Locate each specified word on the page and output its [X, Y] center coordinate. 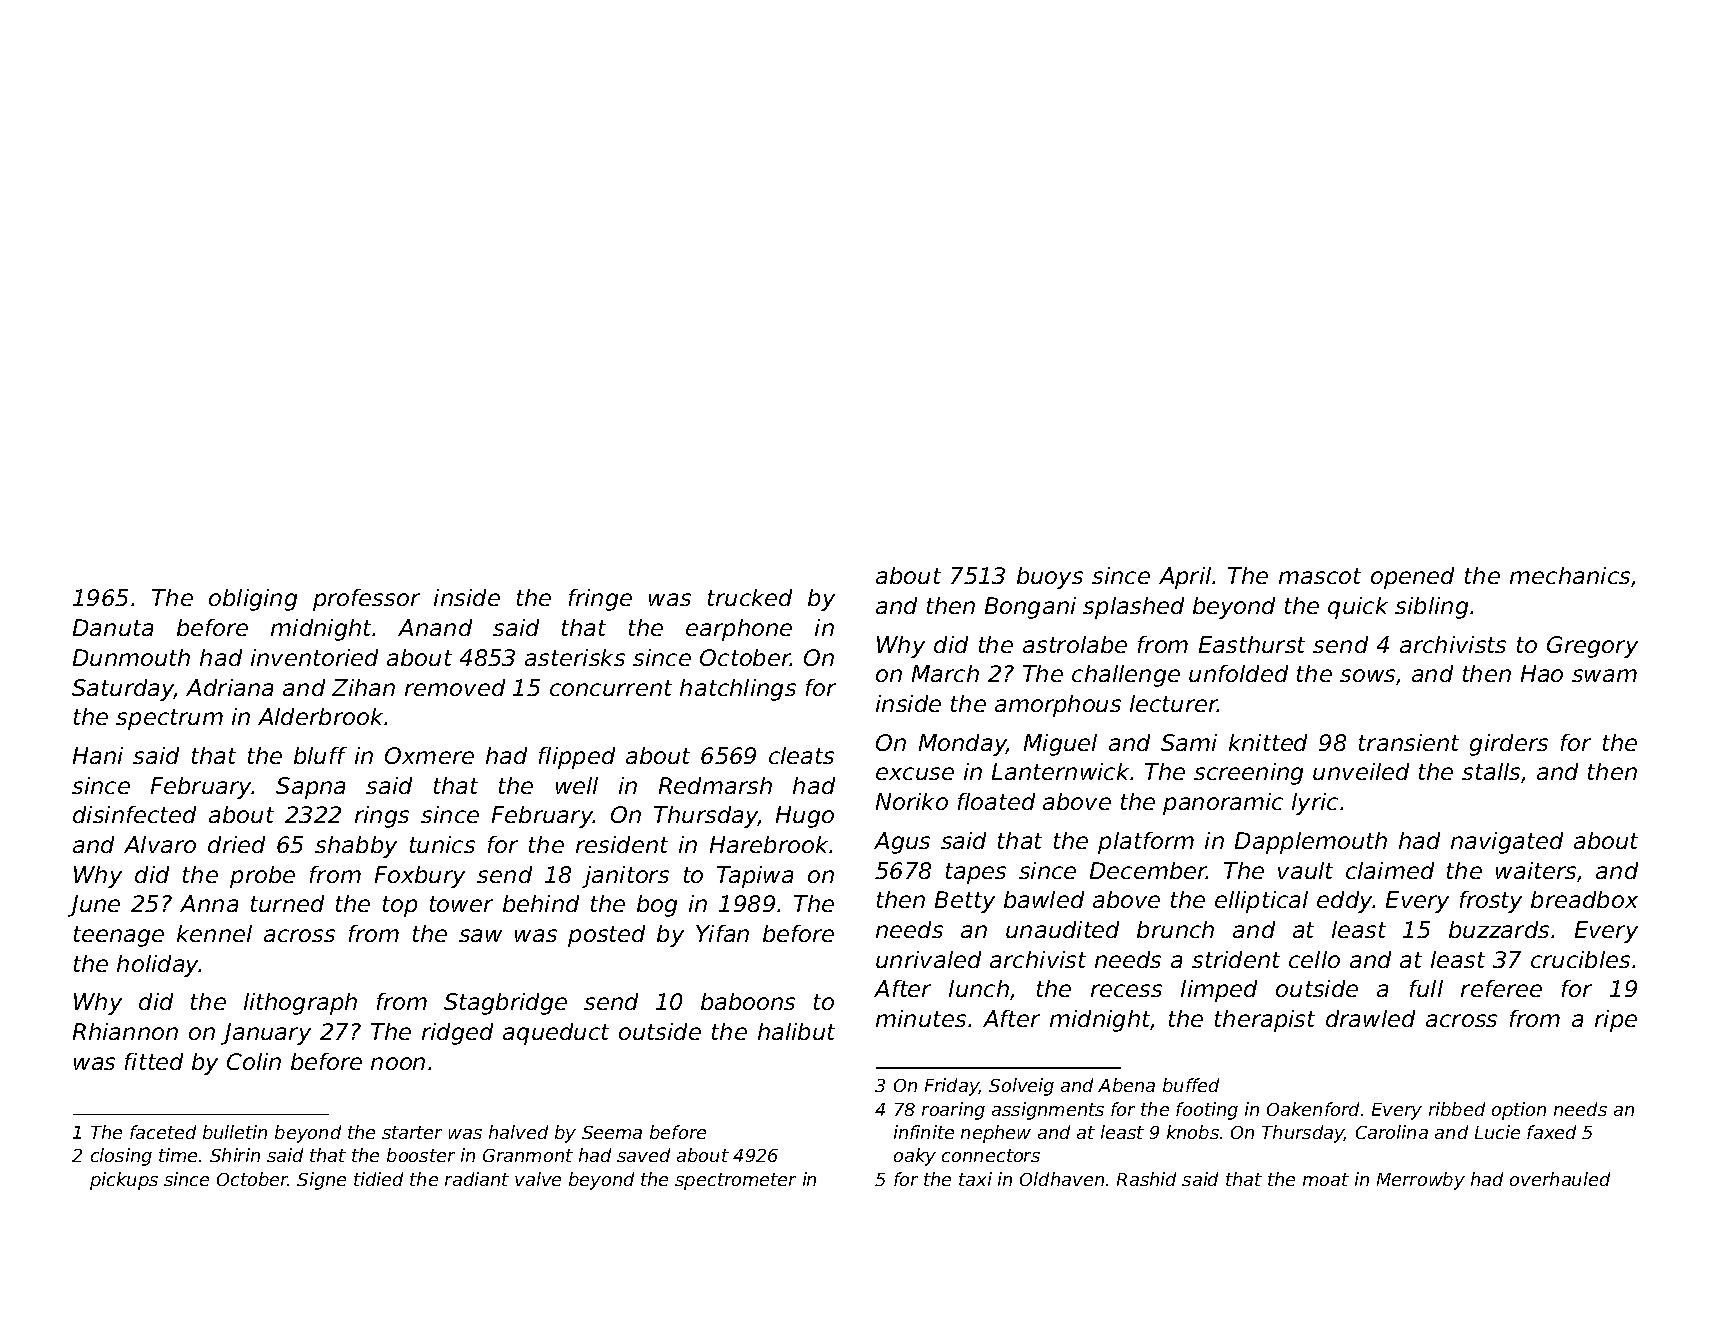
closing [121, 1157]
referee [1501, 988]
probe [262, 877]
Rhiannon [125, 1031]
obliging [253, 600]
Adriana [229, 687]
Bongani [1030, 608]
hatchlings [738, 690]
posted [606, 936]
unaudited [1062, 929]
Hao [1542, 673]
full [1426, 988]
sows [1367, 675]
